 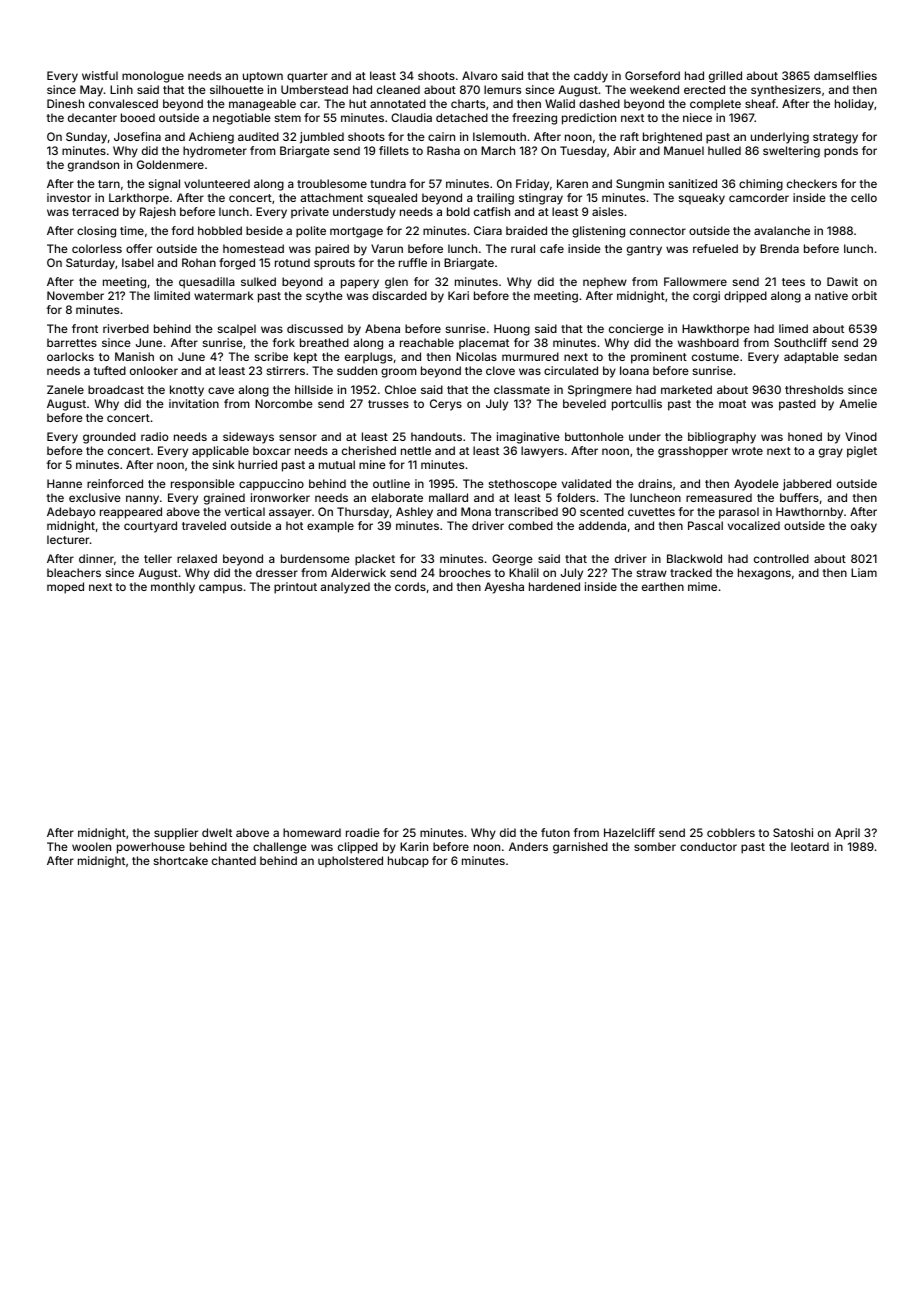 I want to click on honed, so click(x=805, y=436).
